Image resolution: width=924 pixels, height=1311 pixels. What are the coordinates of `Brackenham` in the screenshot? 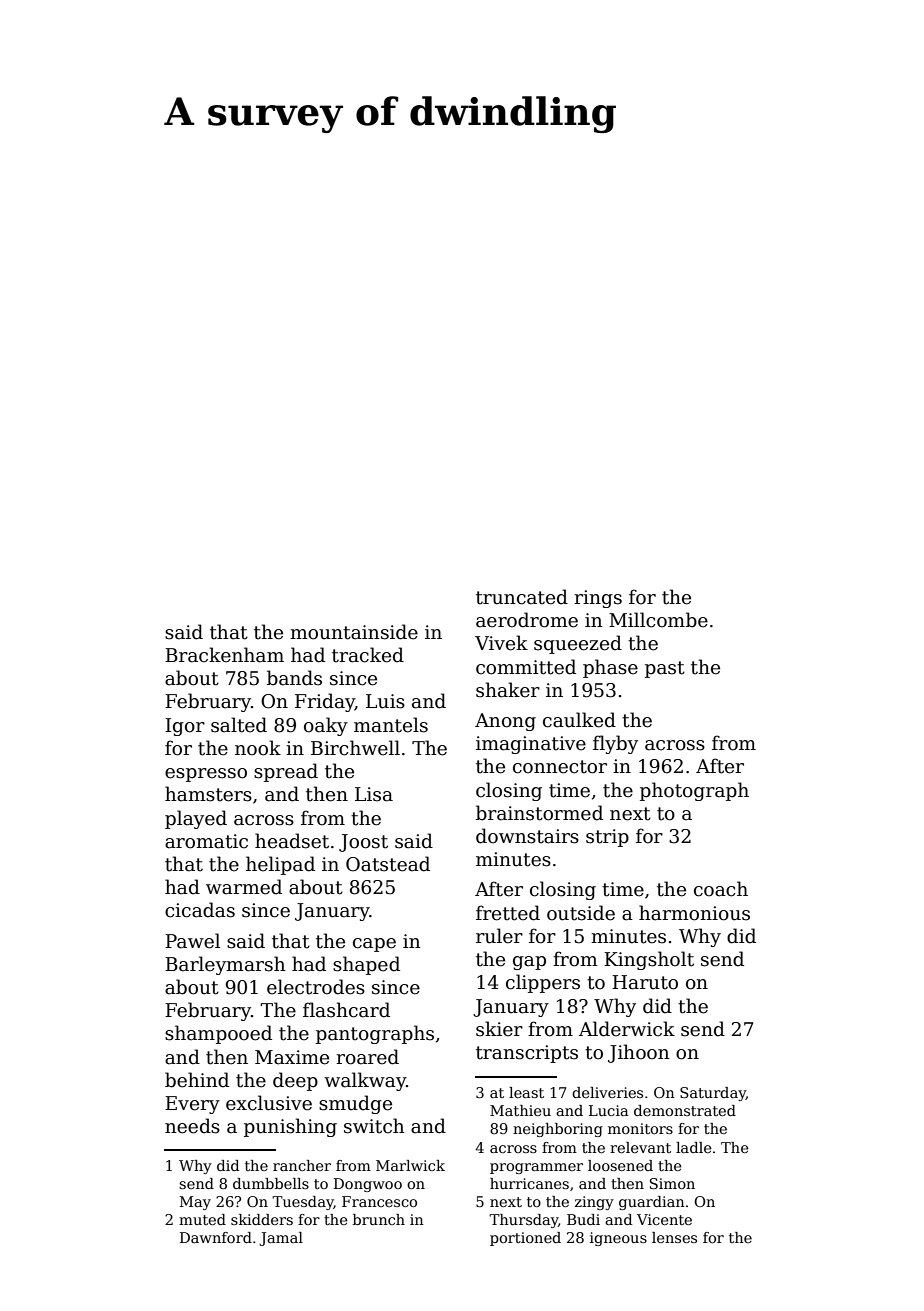 It's located at (224, 655).
